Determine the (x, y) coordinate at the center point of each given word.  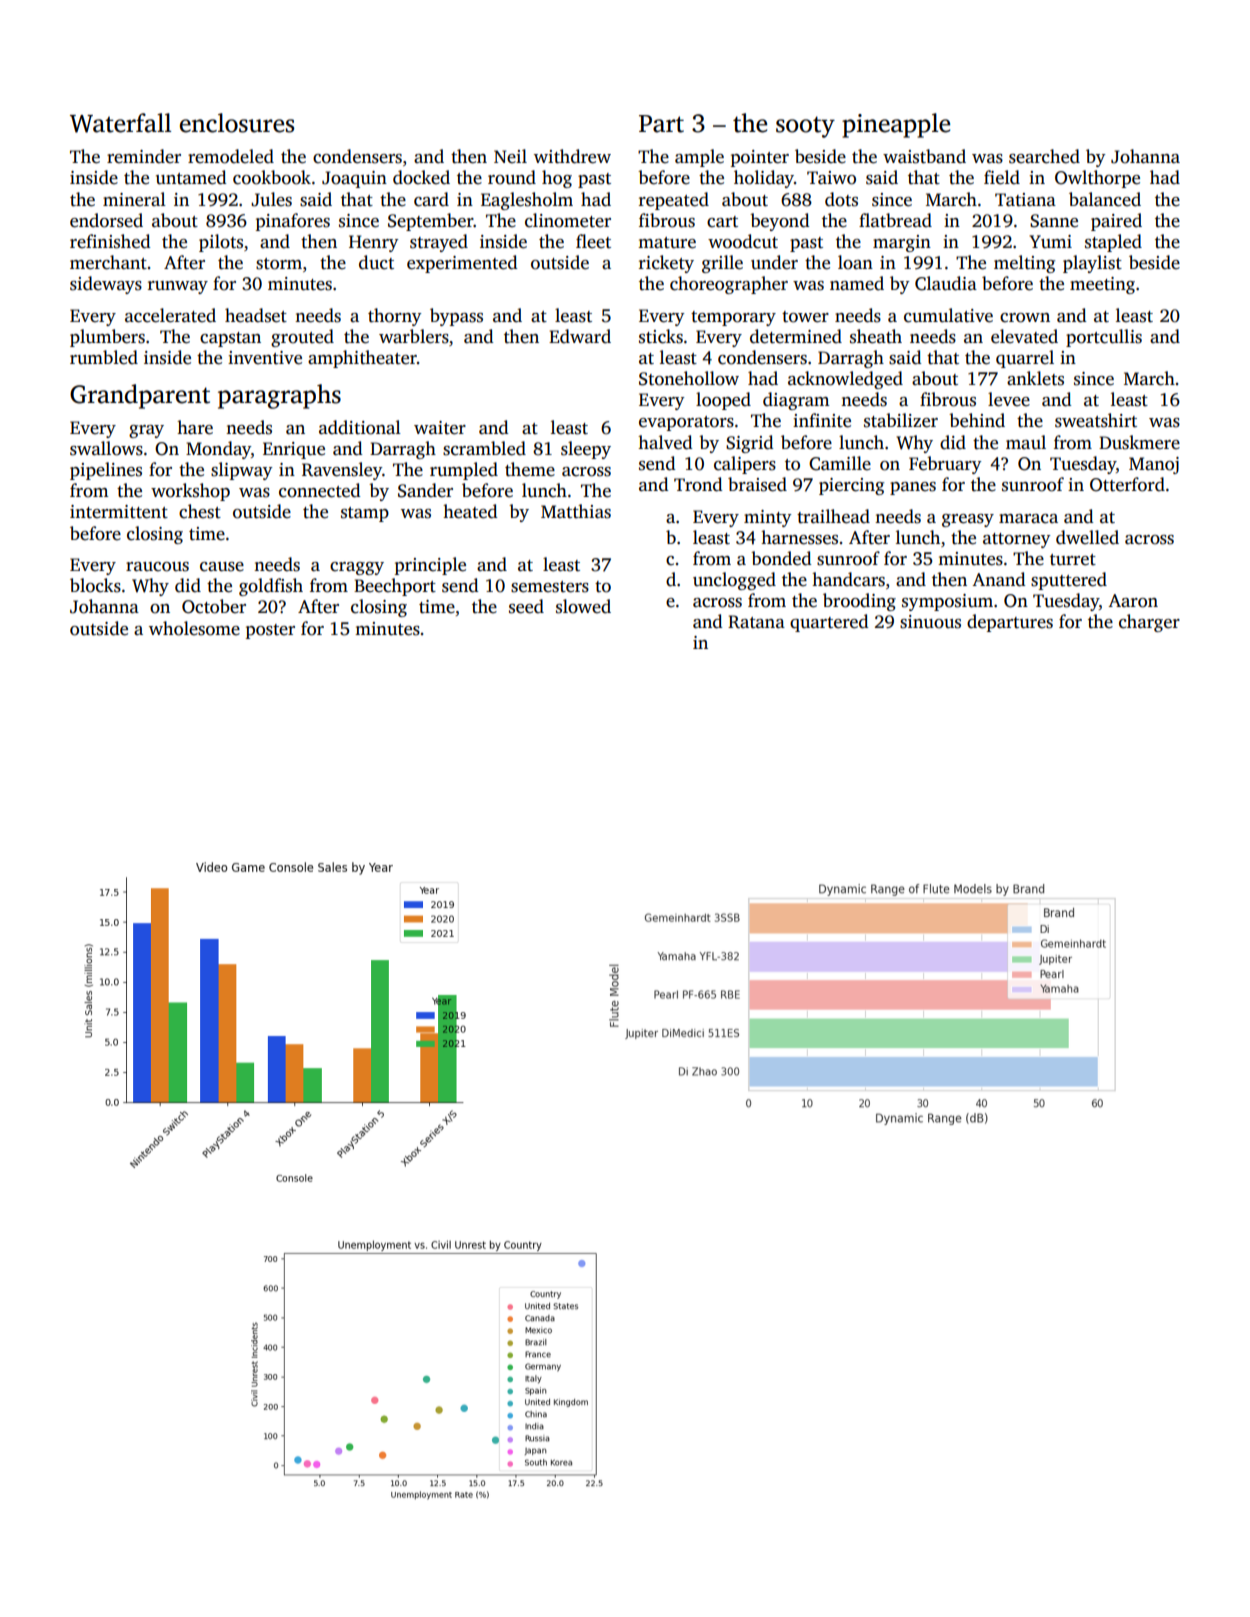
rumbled (104, 357)
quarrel (1025, 359)
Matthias (576, 511)
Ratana (756, 622)
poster (270, 631)
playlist (1092, 264)
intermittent (119, 512)
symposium (947, 602)
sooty (805, 127)
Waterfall (120, 123)
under (774, 262)
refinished (110, 241)
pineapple (896, 125)
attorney (1017, 540)
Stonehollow (689, 378)
